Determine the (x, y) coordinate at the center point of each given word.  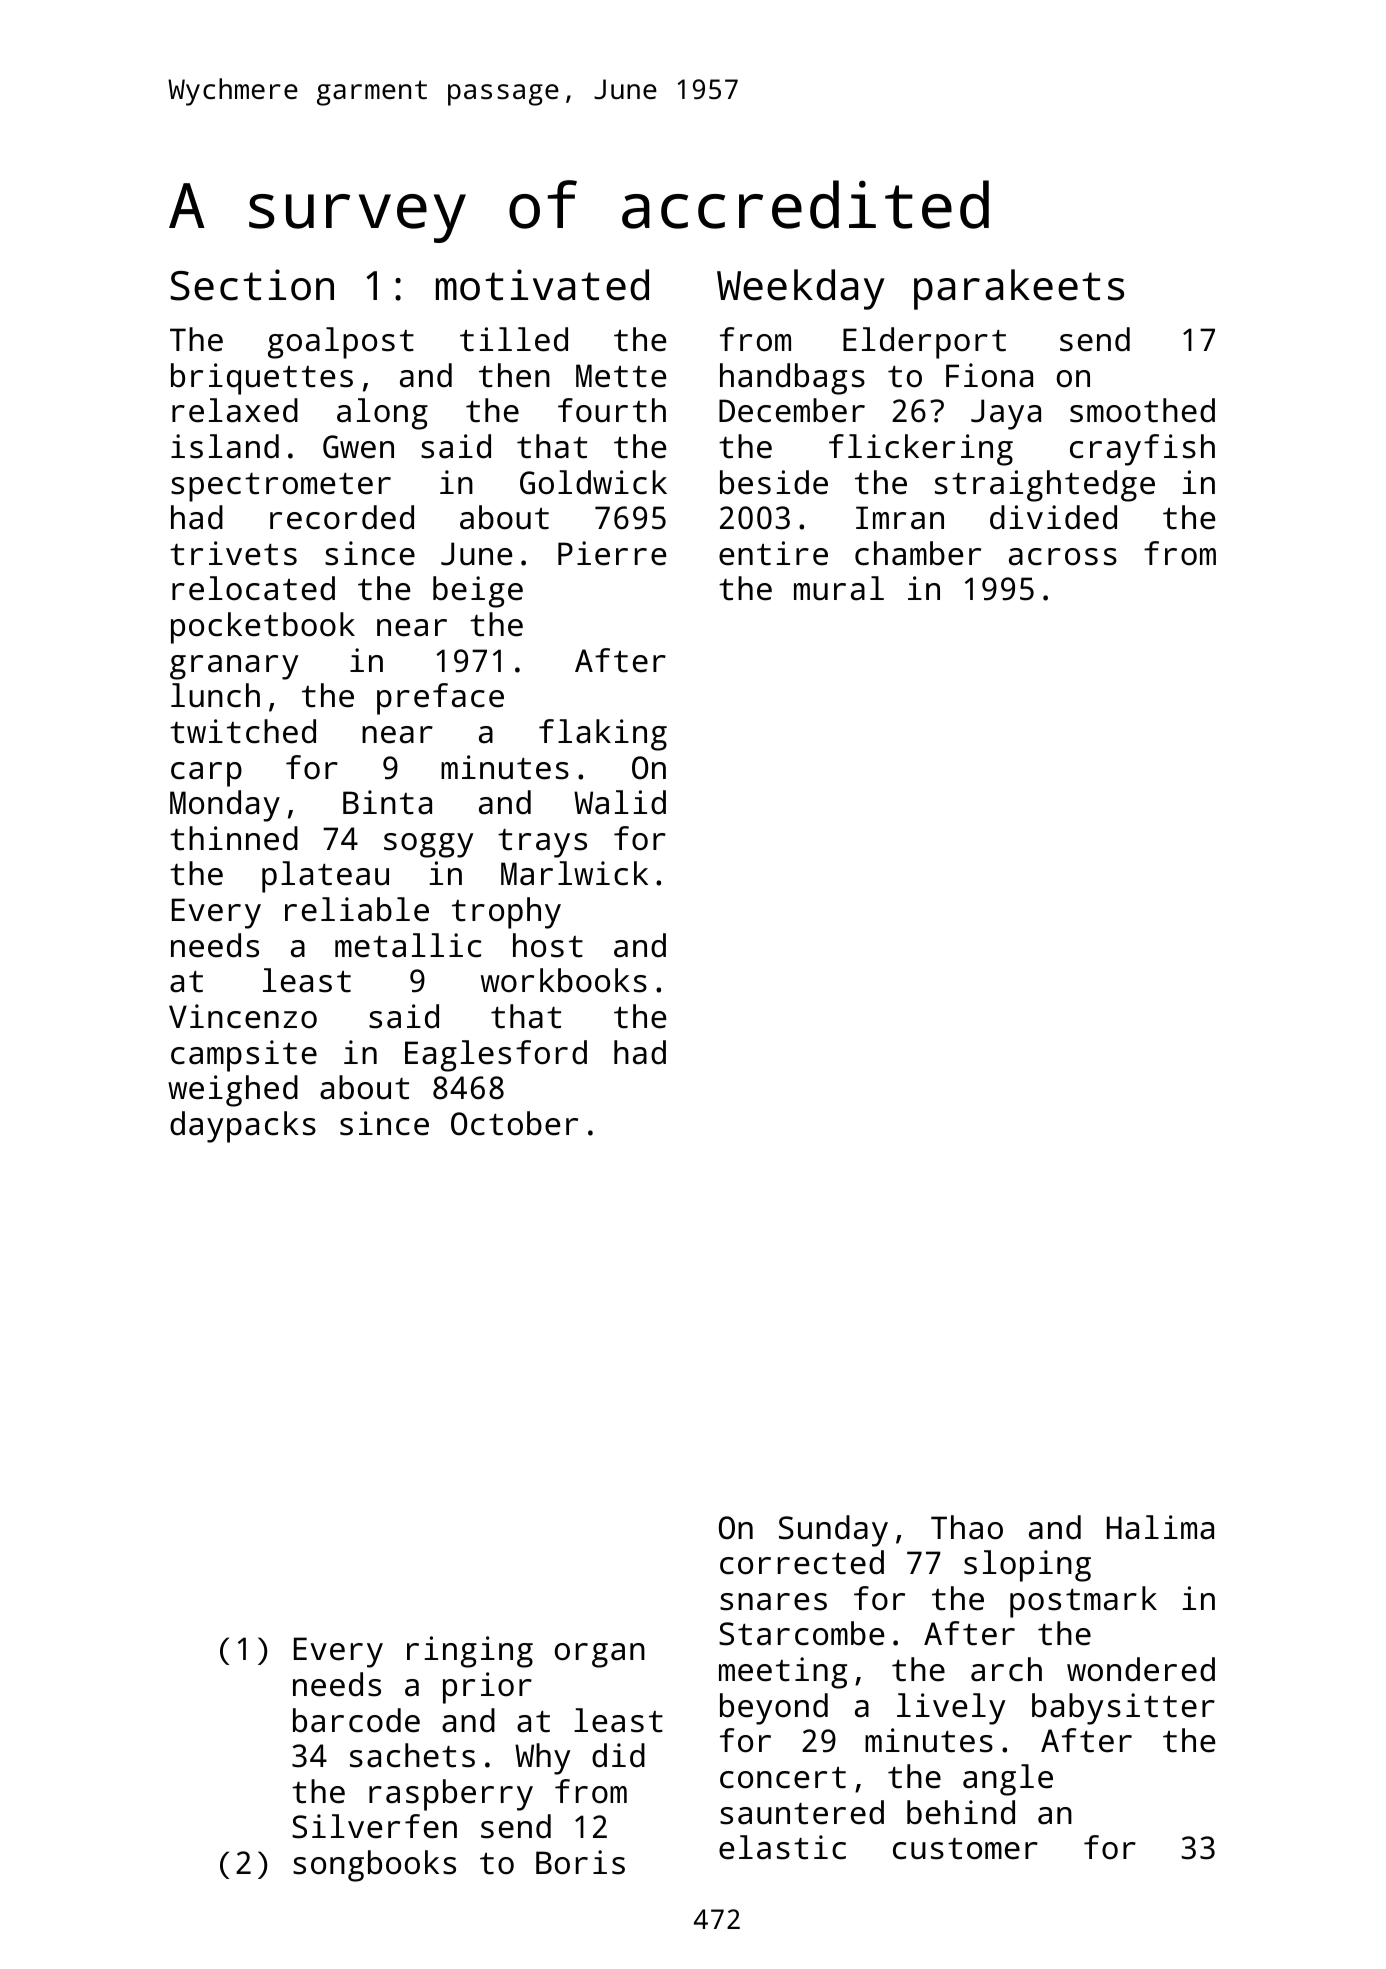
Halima (1160, 1527)
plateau (325, 877)
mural (839, 588)
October (514, 1123)
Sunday (833, 1531)
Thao (967, 1527)
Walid (620, 802)
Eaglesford (496, 1056)
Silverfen (374, 1826)
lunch (215, 695)
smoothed (1142, 410)
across (1063, 557)
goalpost (341, 343)
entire (773, 553)
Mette (621, 376)
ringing (470, 1652)
